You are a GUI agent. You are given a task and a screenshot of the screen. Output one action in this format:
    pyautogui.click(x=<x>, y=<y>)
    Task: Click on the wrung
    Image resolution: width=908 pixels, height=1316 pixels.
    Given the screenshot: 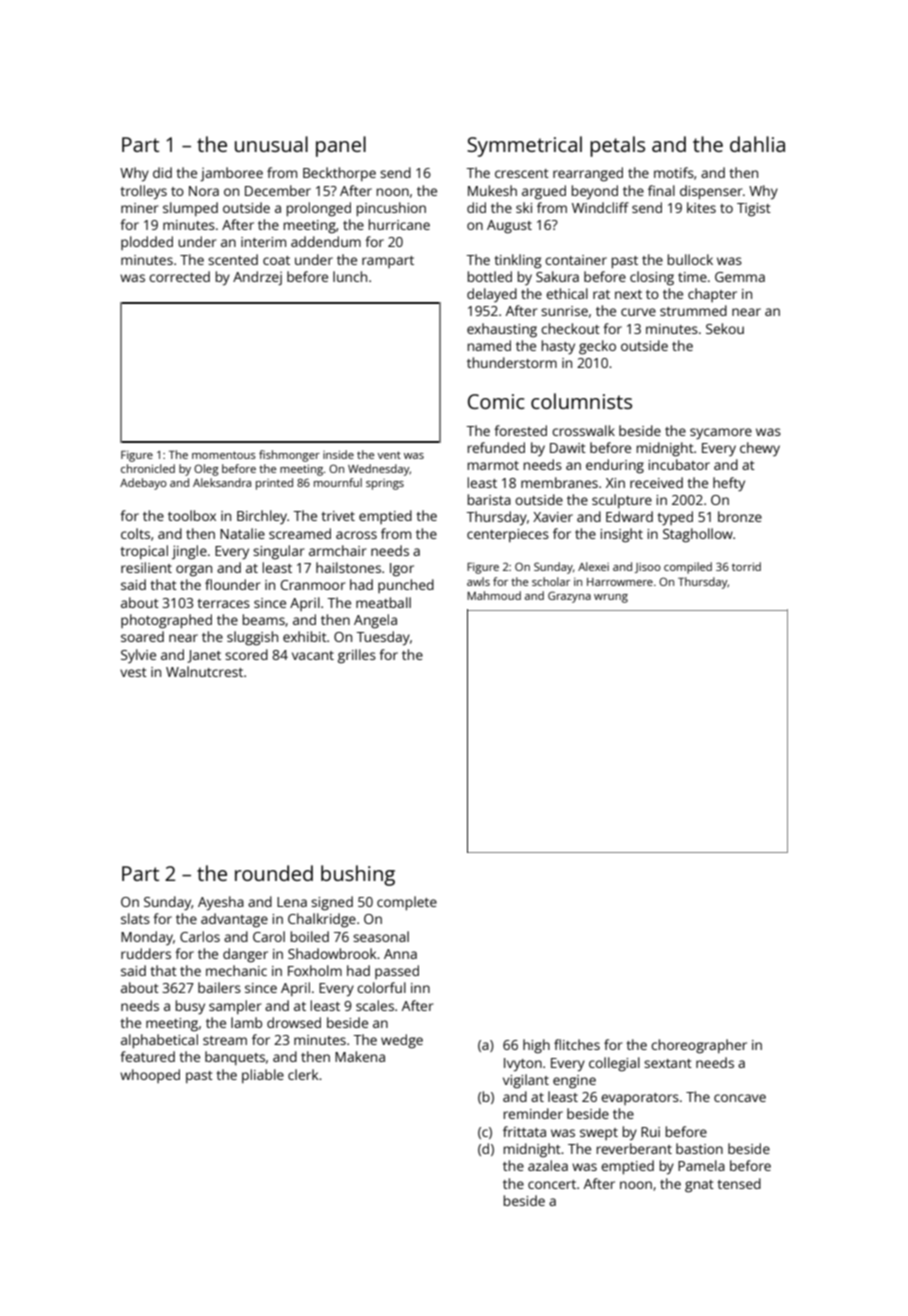 What is the action you would take?
    pyautogui.click(x=611, y=598)
